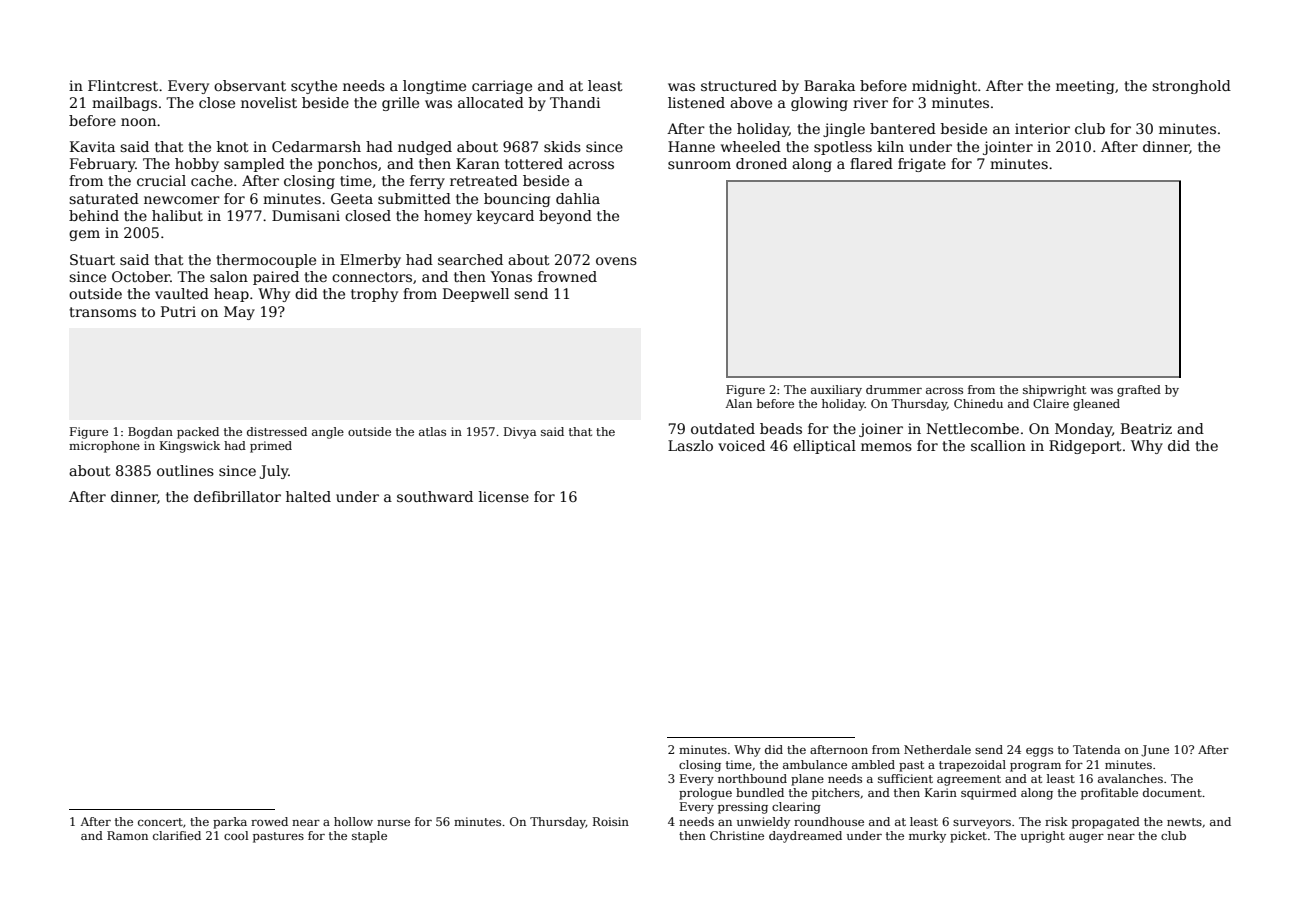 This screenshot has height=924, width=1308. I want to click on license, so click(504, 496).
